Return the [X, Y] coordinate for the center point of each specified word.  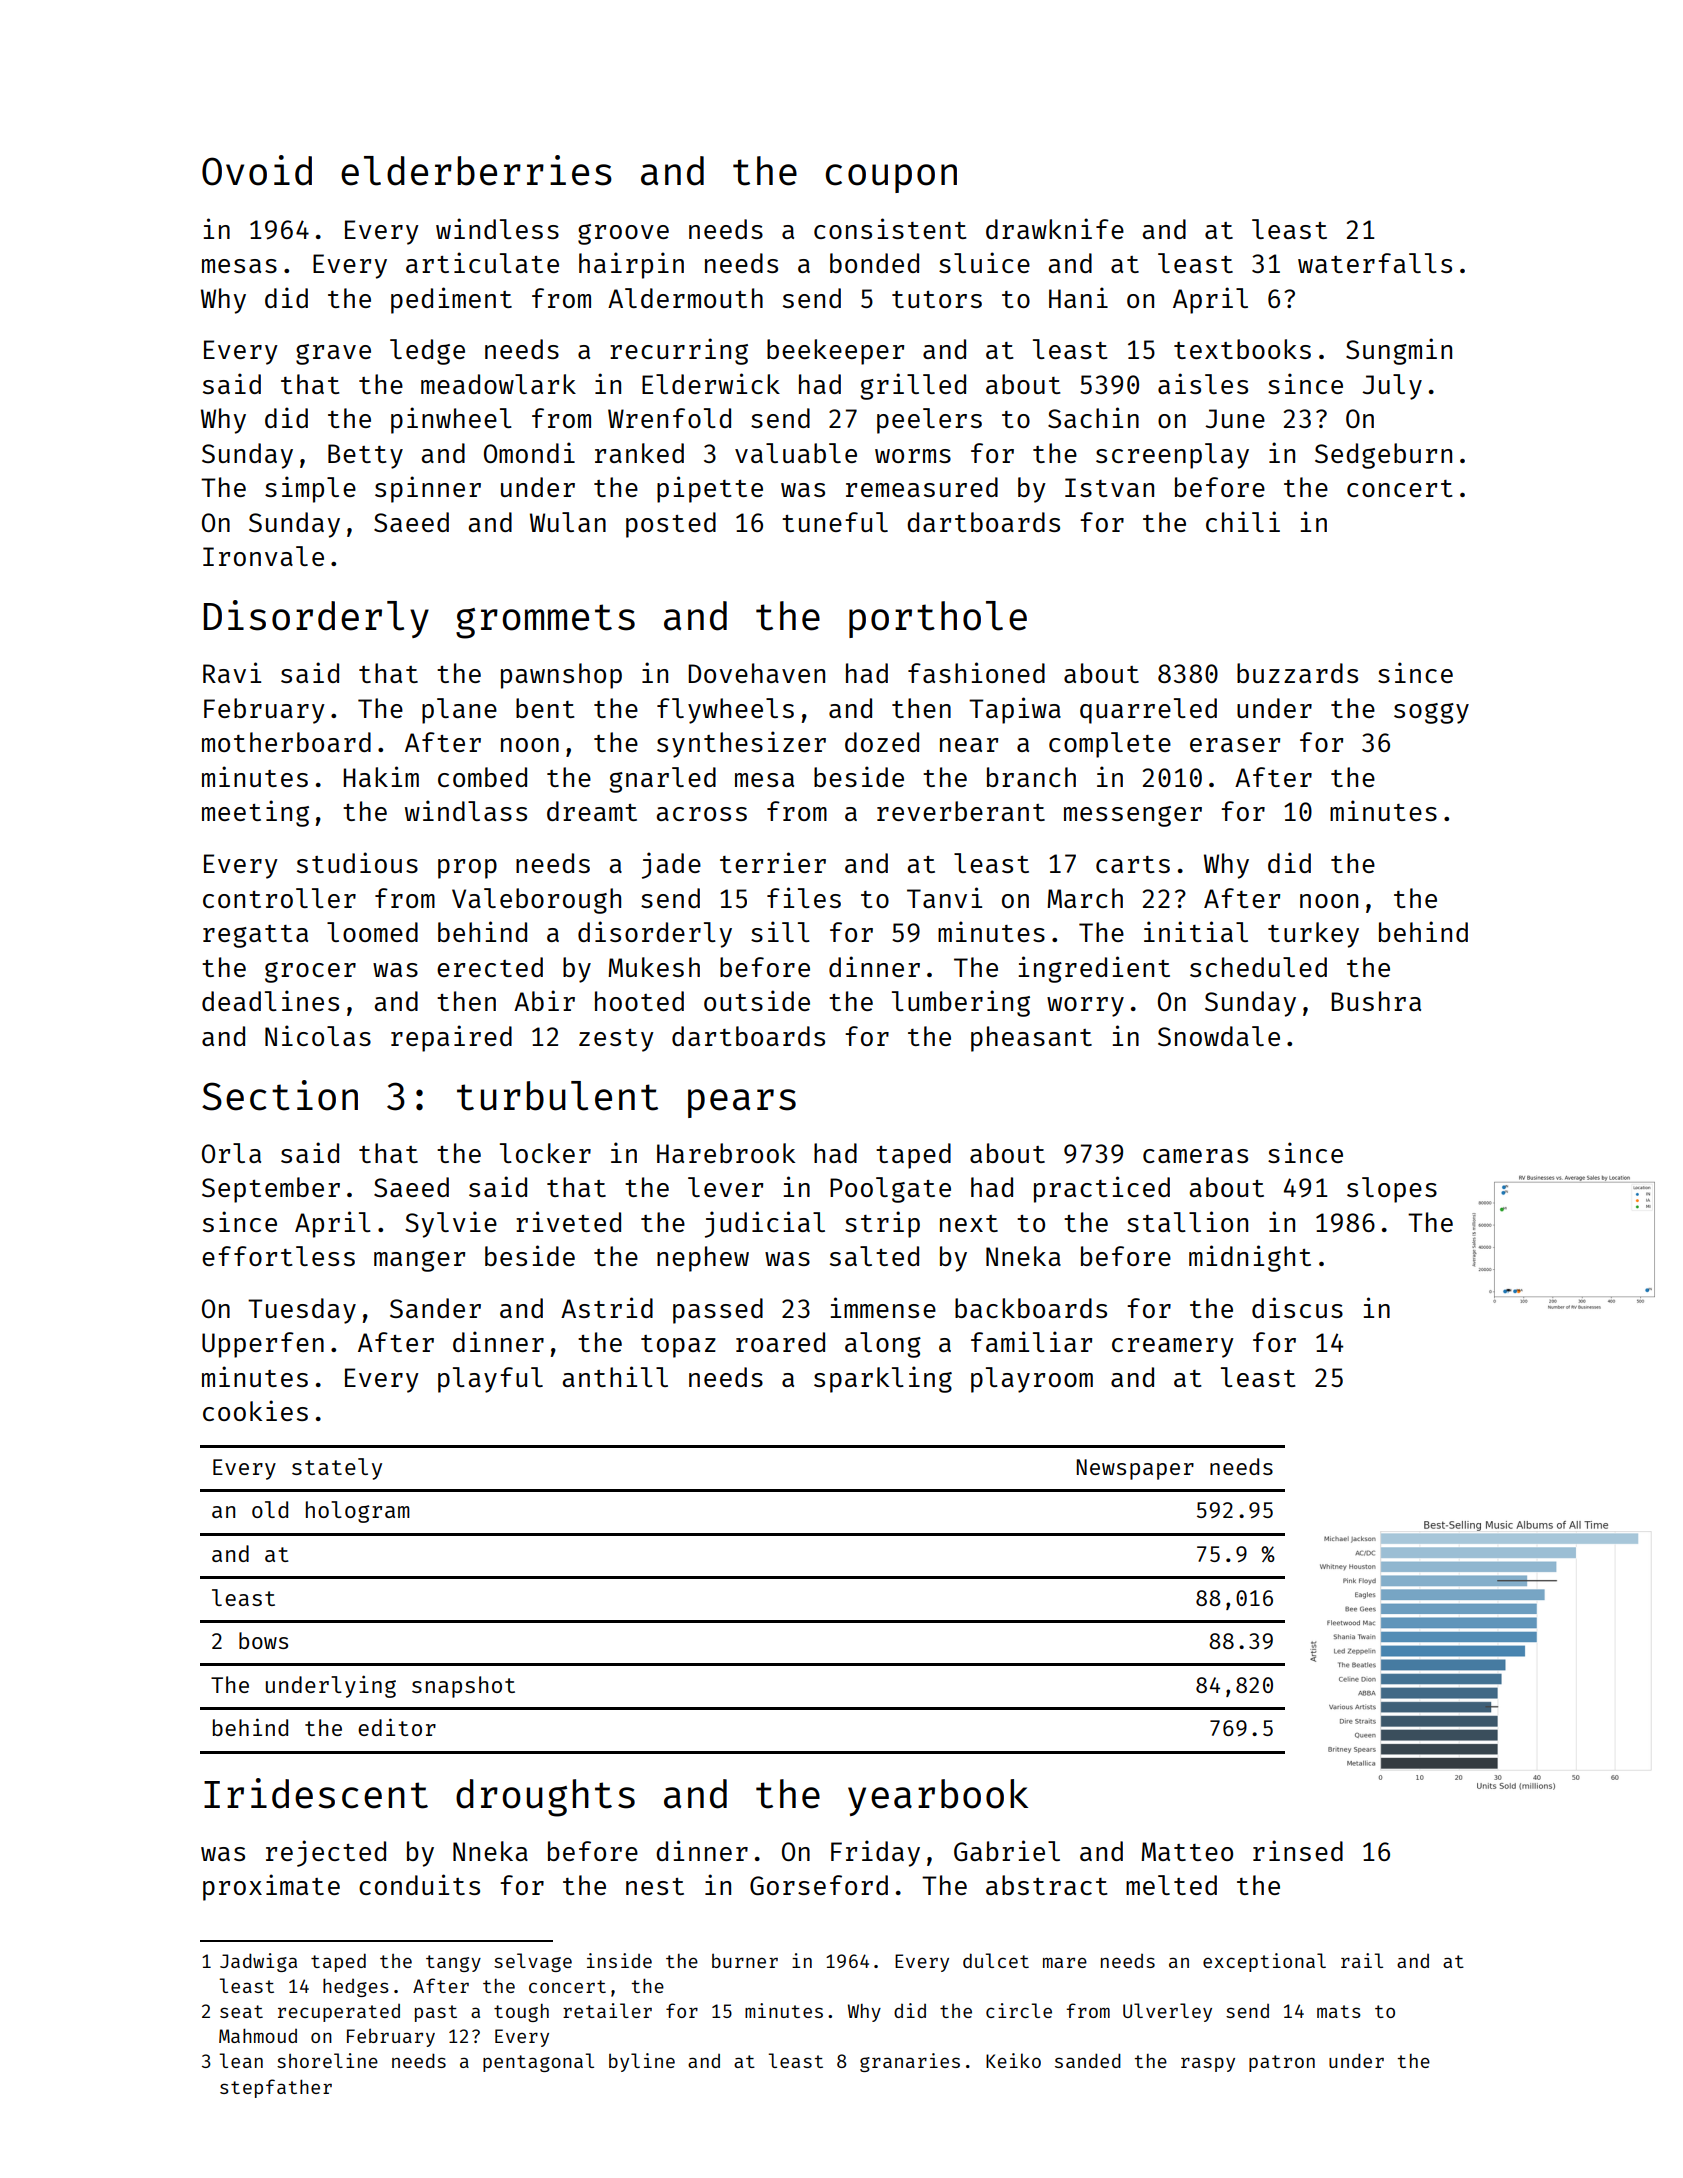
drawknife [1055, 228]
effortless [278, 1256]
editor [397, 1727]
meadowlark [498, 384]
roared [780, 1342]
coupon [891, 178]
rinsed [1298, 1850]
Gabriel [1007, 1850]
